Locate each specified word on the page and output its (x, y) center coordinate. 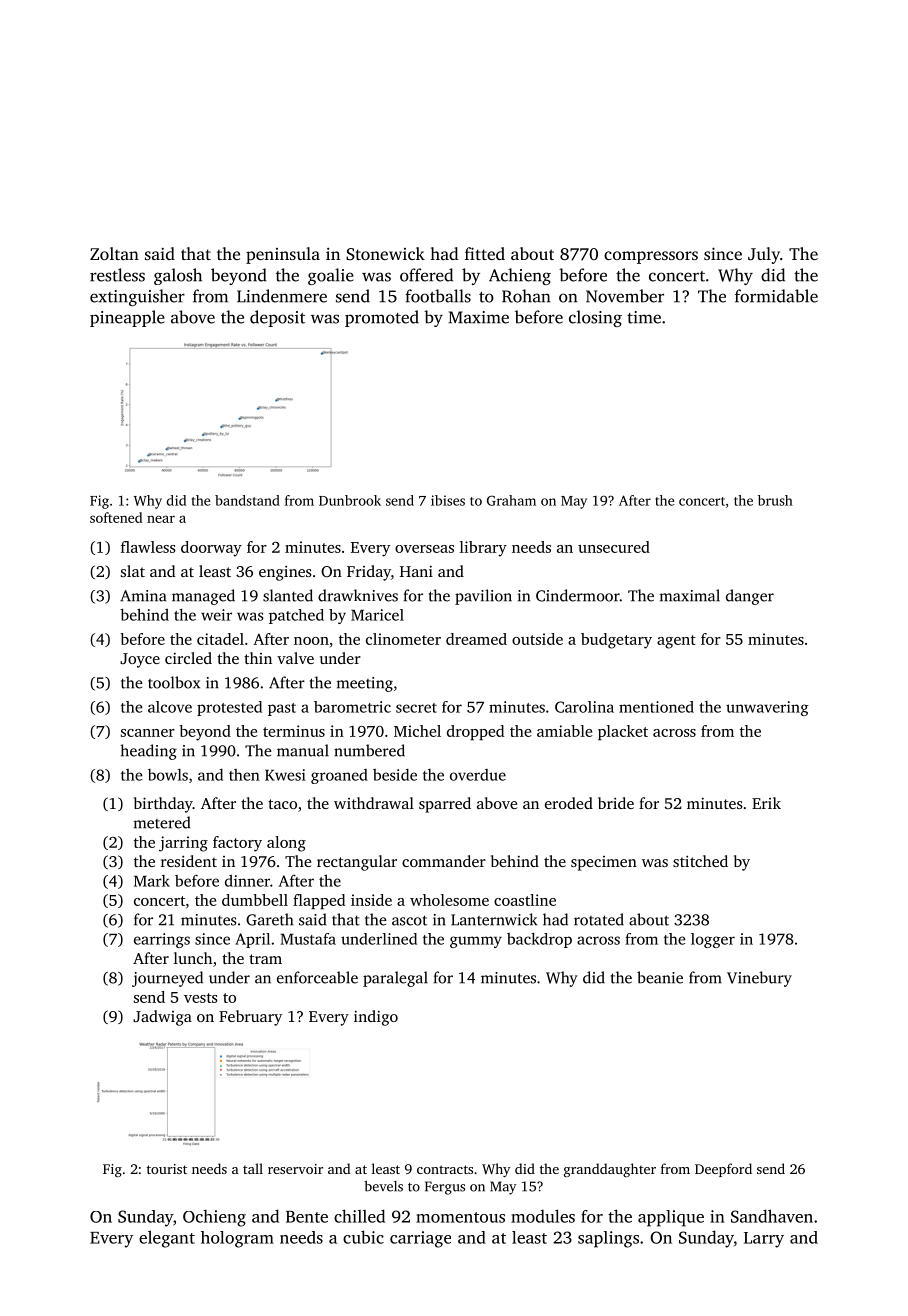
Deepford (723, 1170)
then (244, 775)
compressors (651, 257)
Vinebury (759, 979)
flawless (148, 547)
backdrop (539, 940)
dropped (475, 732)
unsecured (614, 547)
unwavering (767, 708)
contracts (445, 1169)
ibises (448, 500)
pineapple (127, 318)
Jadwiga (162, 1018)
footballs (438, 296)
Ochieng (214, 1218)
